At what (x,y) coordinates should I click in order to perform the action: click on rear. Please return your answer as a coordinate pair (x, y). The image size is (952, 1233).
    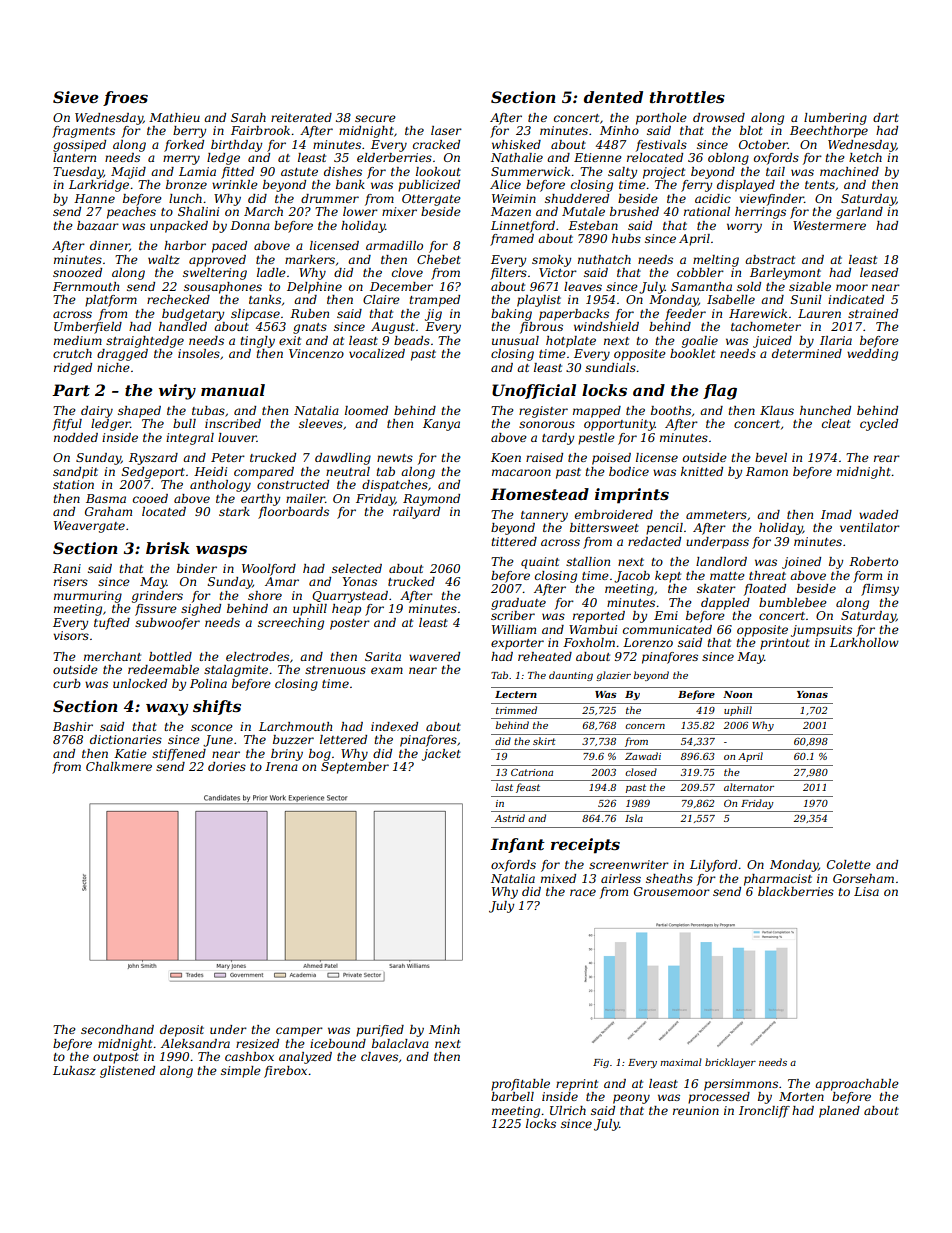
    Looking at the image, I should click on (887, 458).
